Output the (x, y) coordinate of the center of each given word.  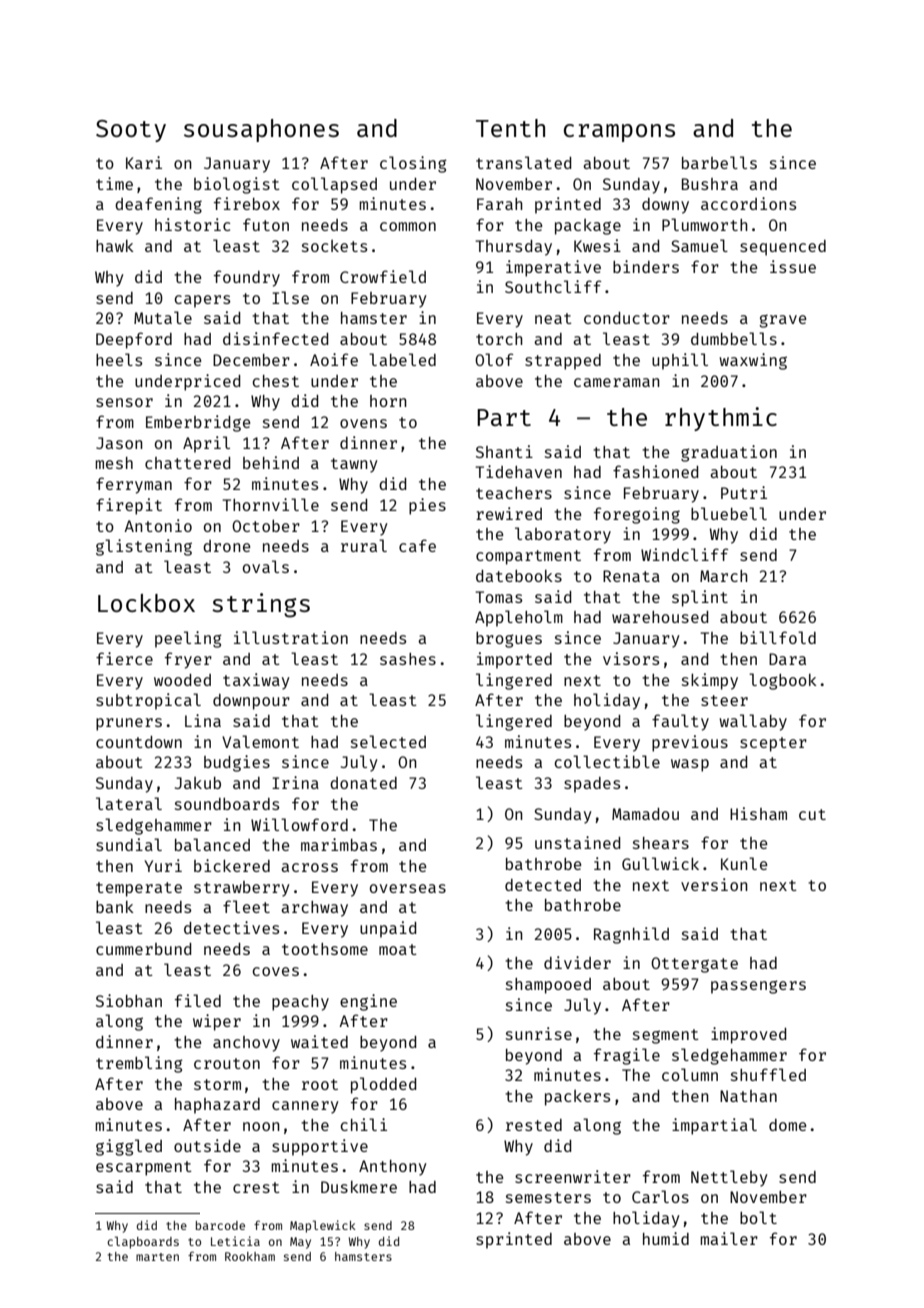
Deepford (134, 340)
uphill (680, 361)
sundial (129, 844)
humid (666, 1238)
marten (157, 1257)
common (408, 226)
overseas (408, 888)
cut (812, 814)
